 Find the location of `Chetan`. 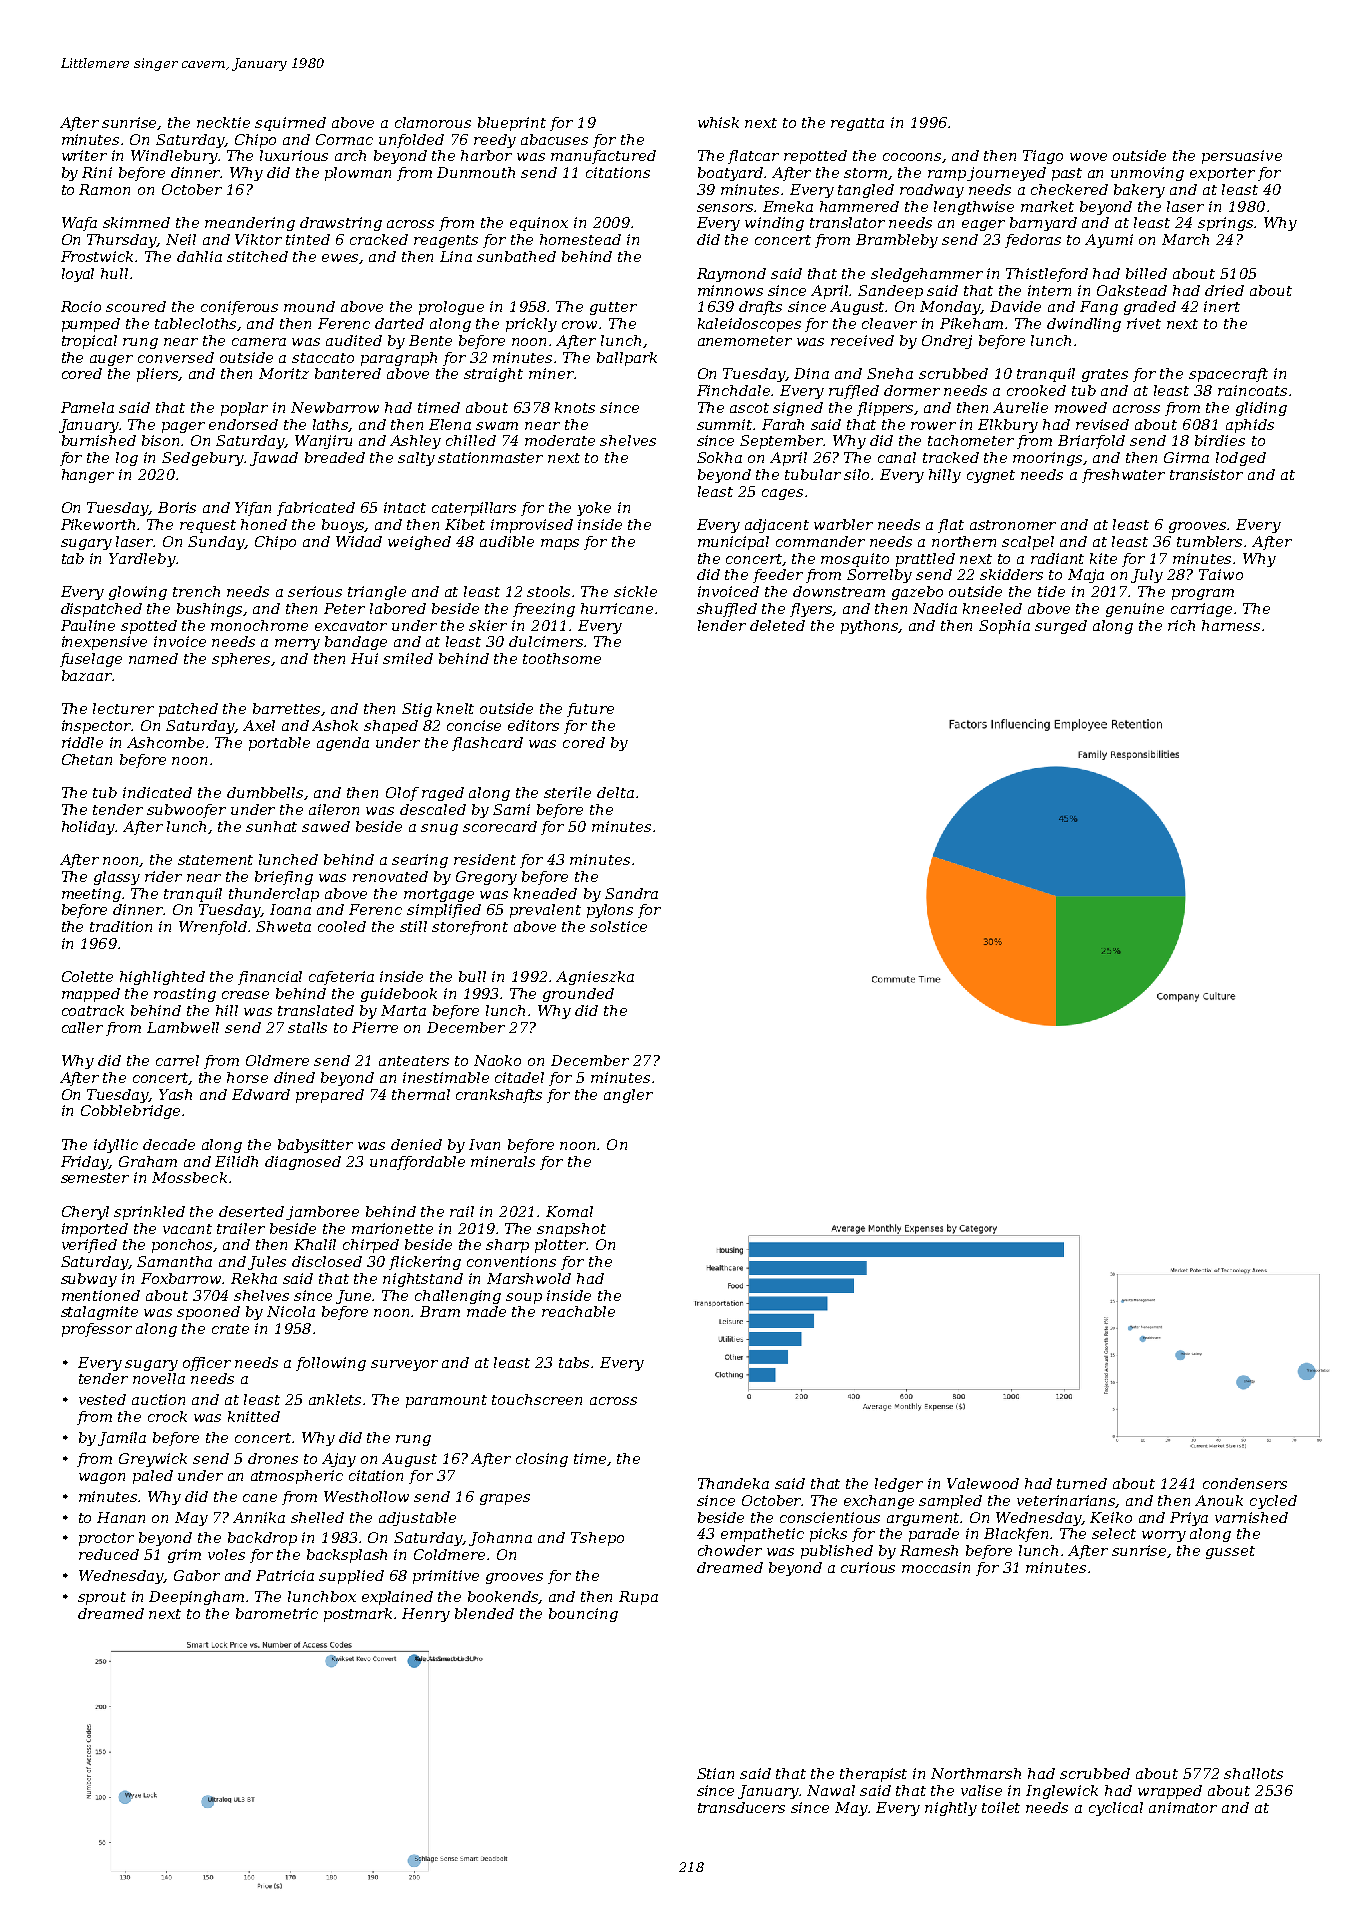

Chetan is located at coordinates (87, 759).
